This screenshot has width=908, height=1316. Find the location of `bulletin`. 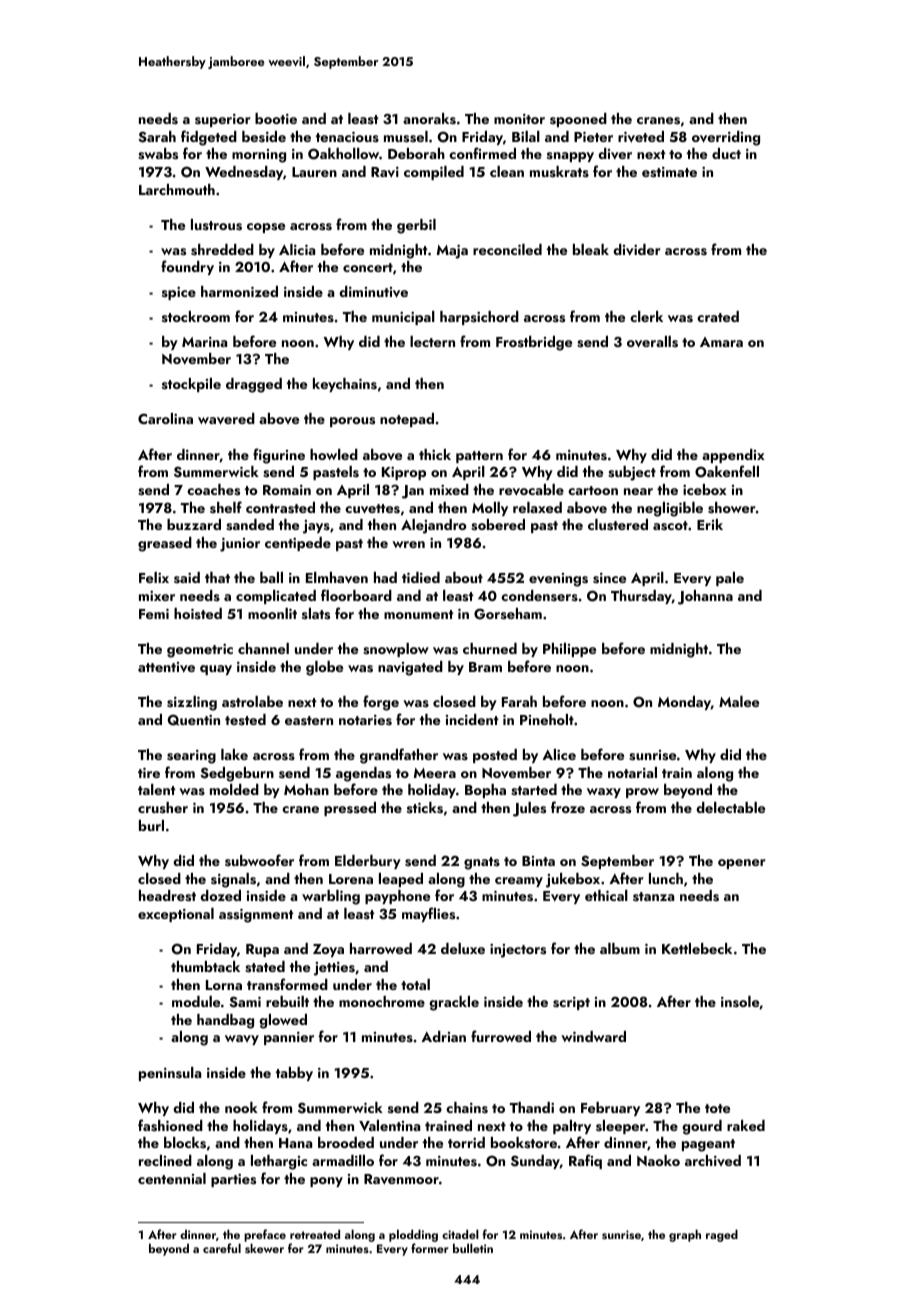

bulletin is located at coordinates (473, 1248).
